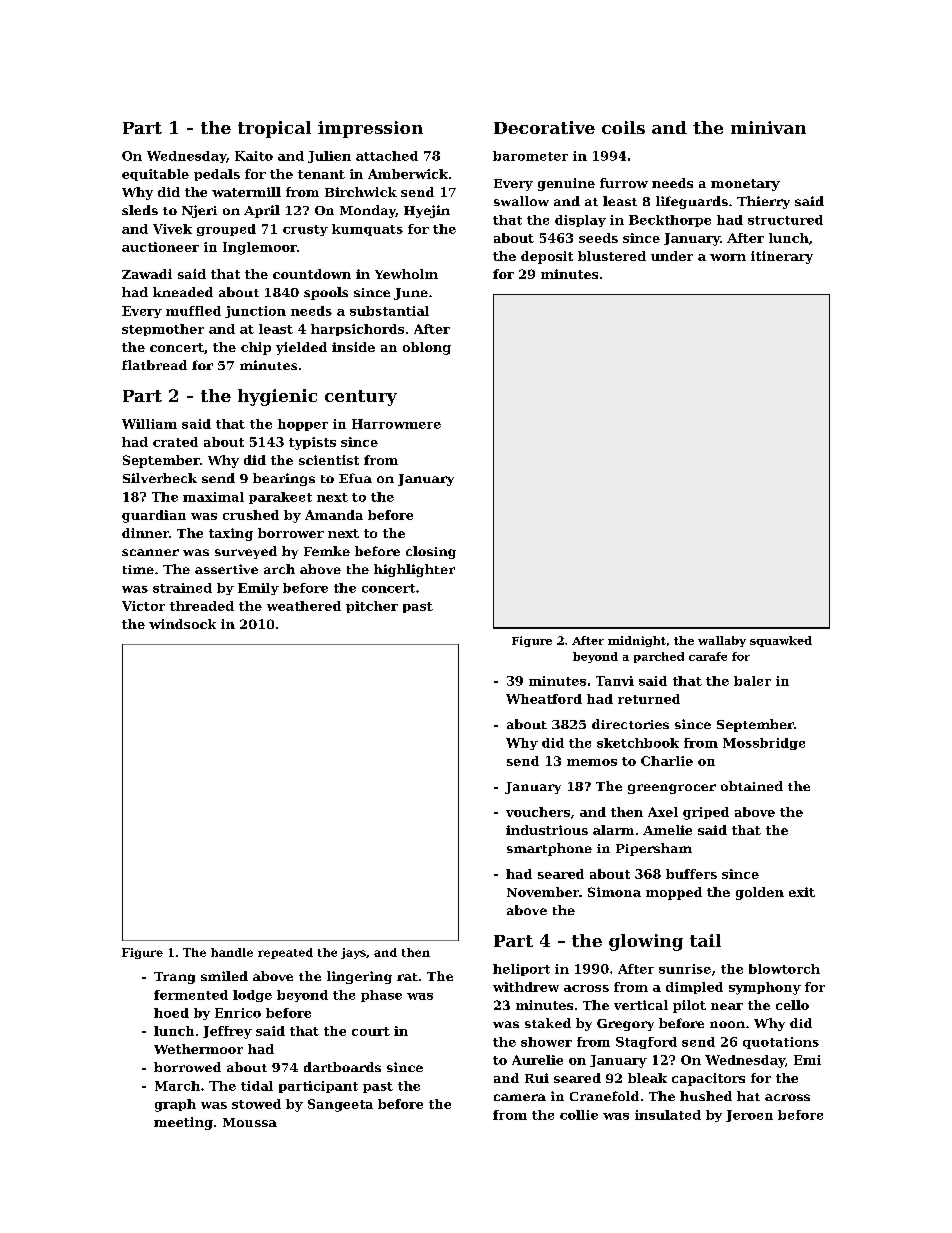 The width and height of the image is (952, 1233). Describe the element at coordinates (175, 1105) in the image. I see `graph` at that location.
